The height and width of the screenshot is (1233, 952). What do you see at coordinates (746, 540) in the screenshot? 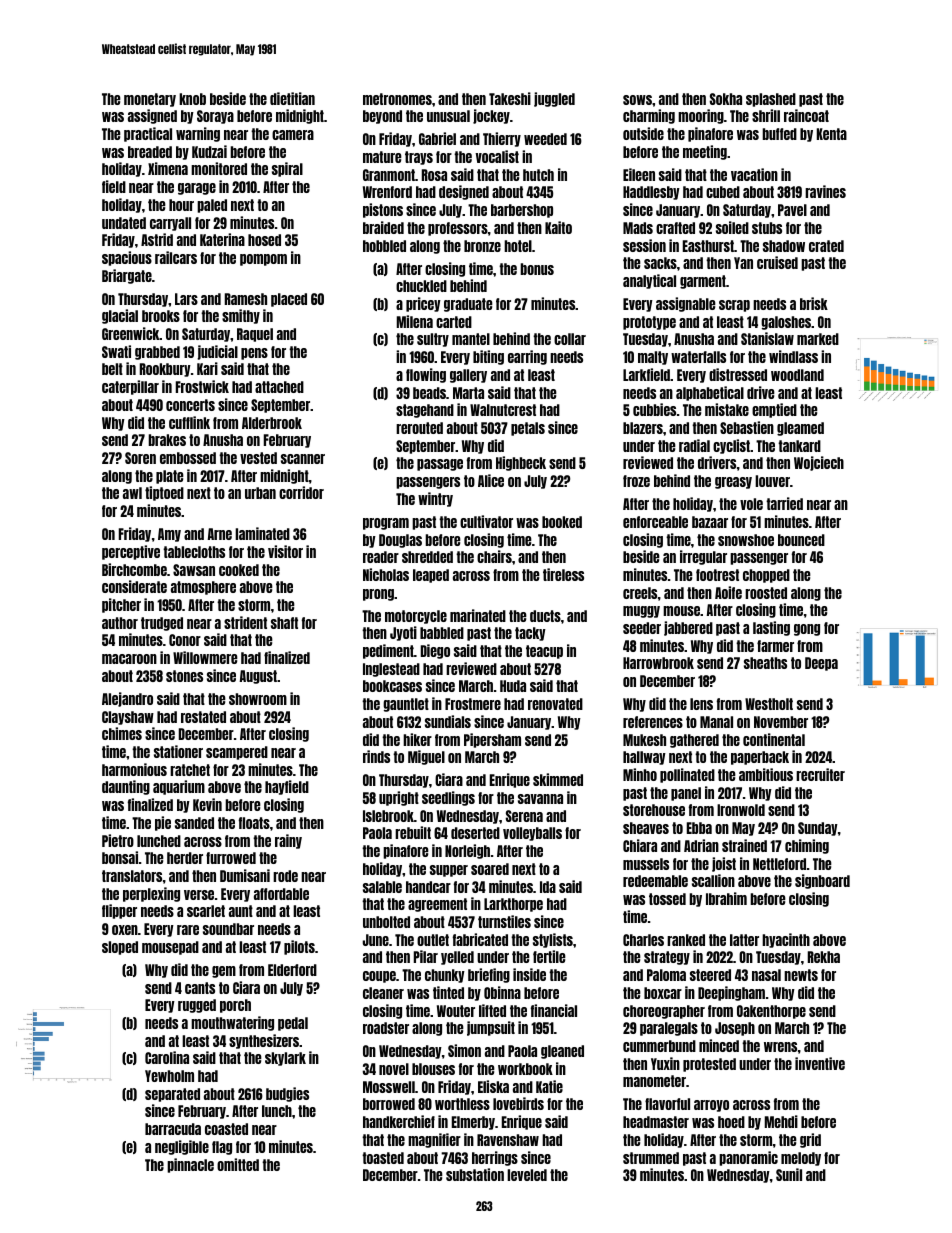
I see `snowshoe` at bounding box center [746, 540].
